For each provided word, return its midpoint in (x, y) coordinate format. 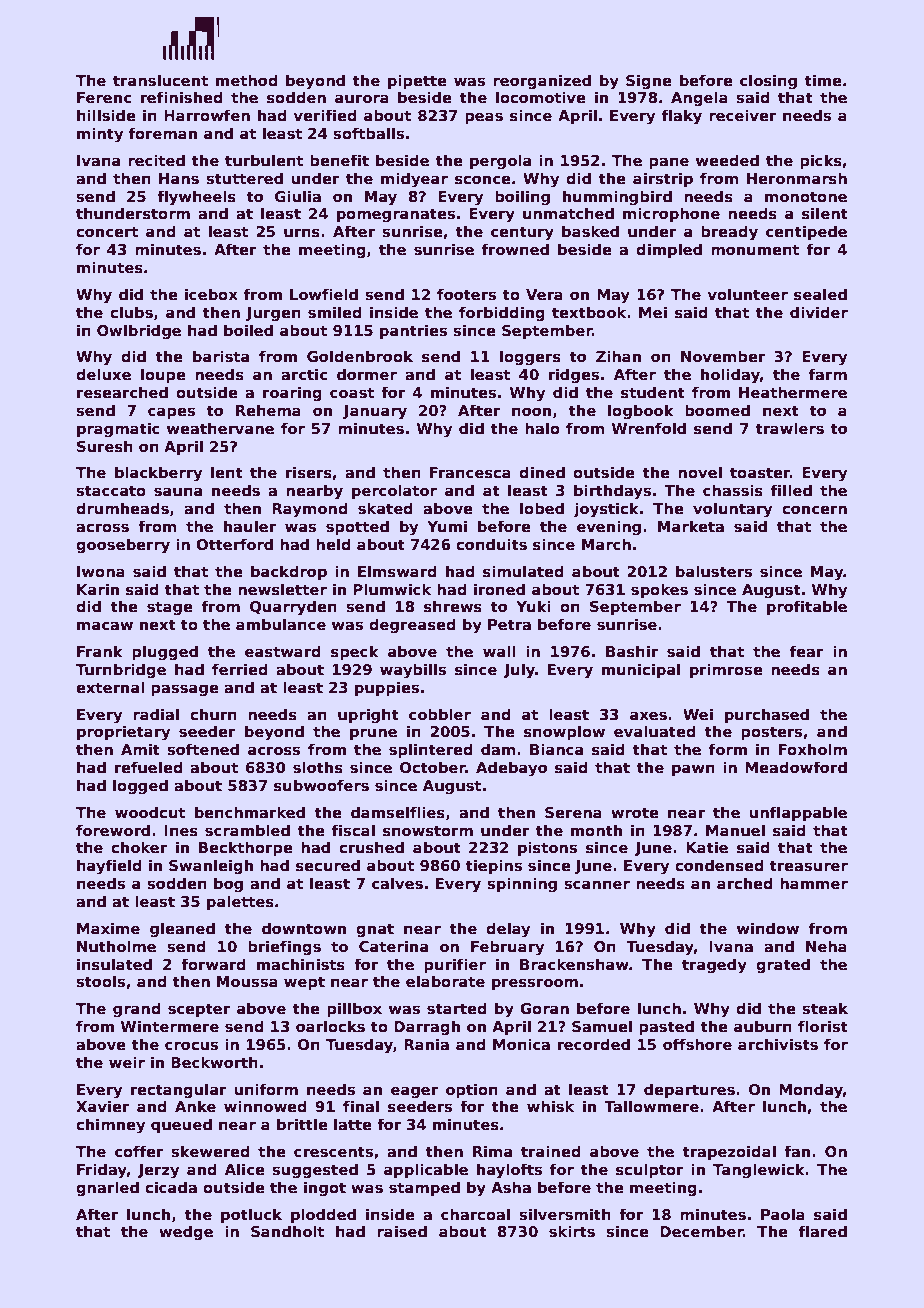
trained (551, 1151)
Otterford (234, 544)
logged (140, 786)
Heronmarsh (797, 178)
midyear (414, 180)
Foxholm (813, 749)
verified (325, 115)
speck (355, 652)
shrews (453, 606)
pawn (693, 770)
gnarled (107, 1189)
